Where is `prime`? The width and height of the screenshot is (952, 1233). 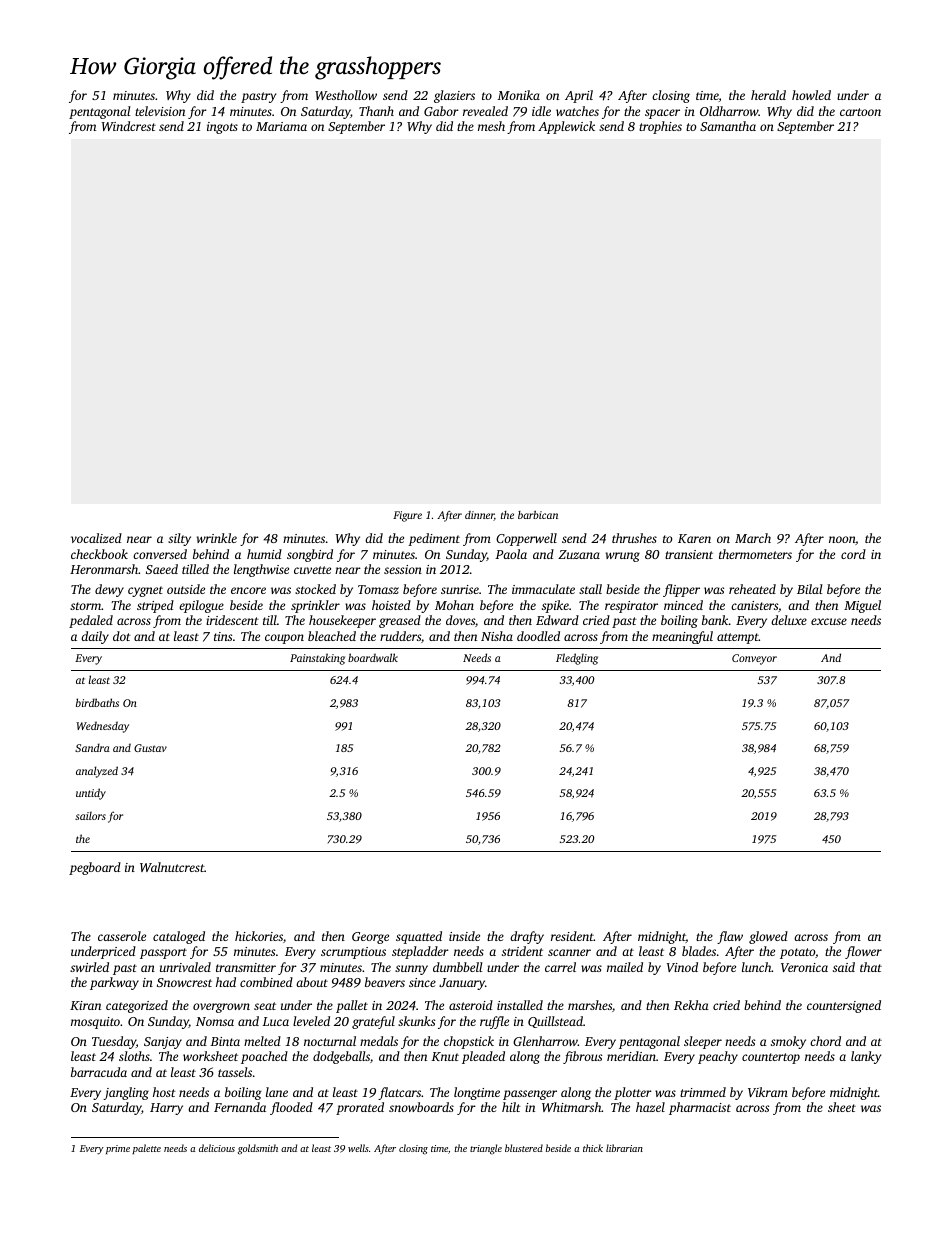
prime is located at coordinates (118, 1149).
